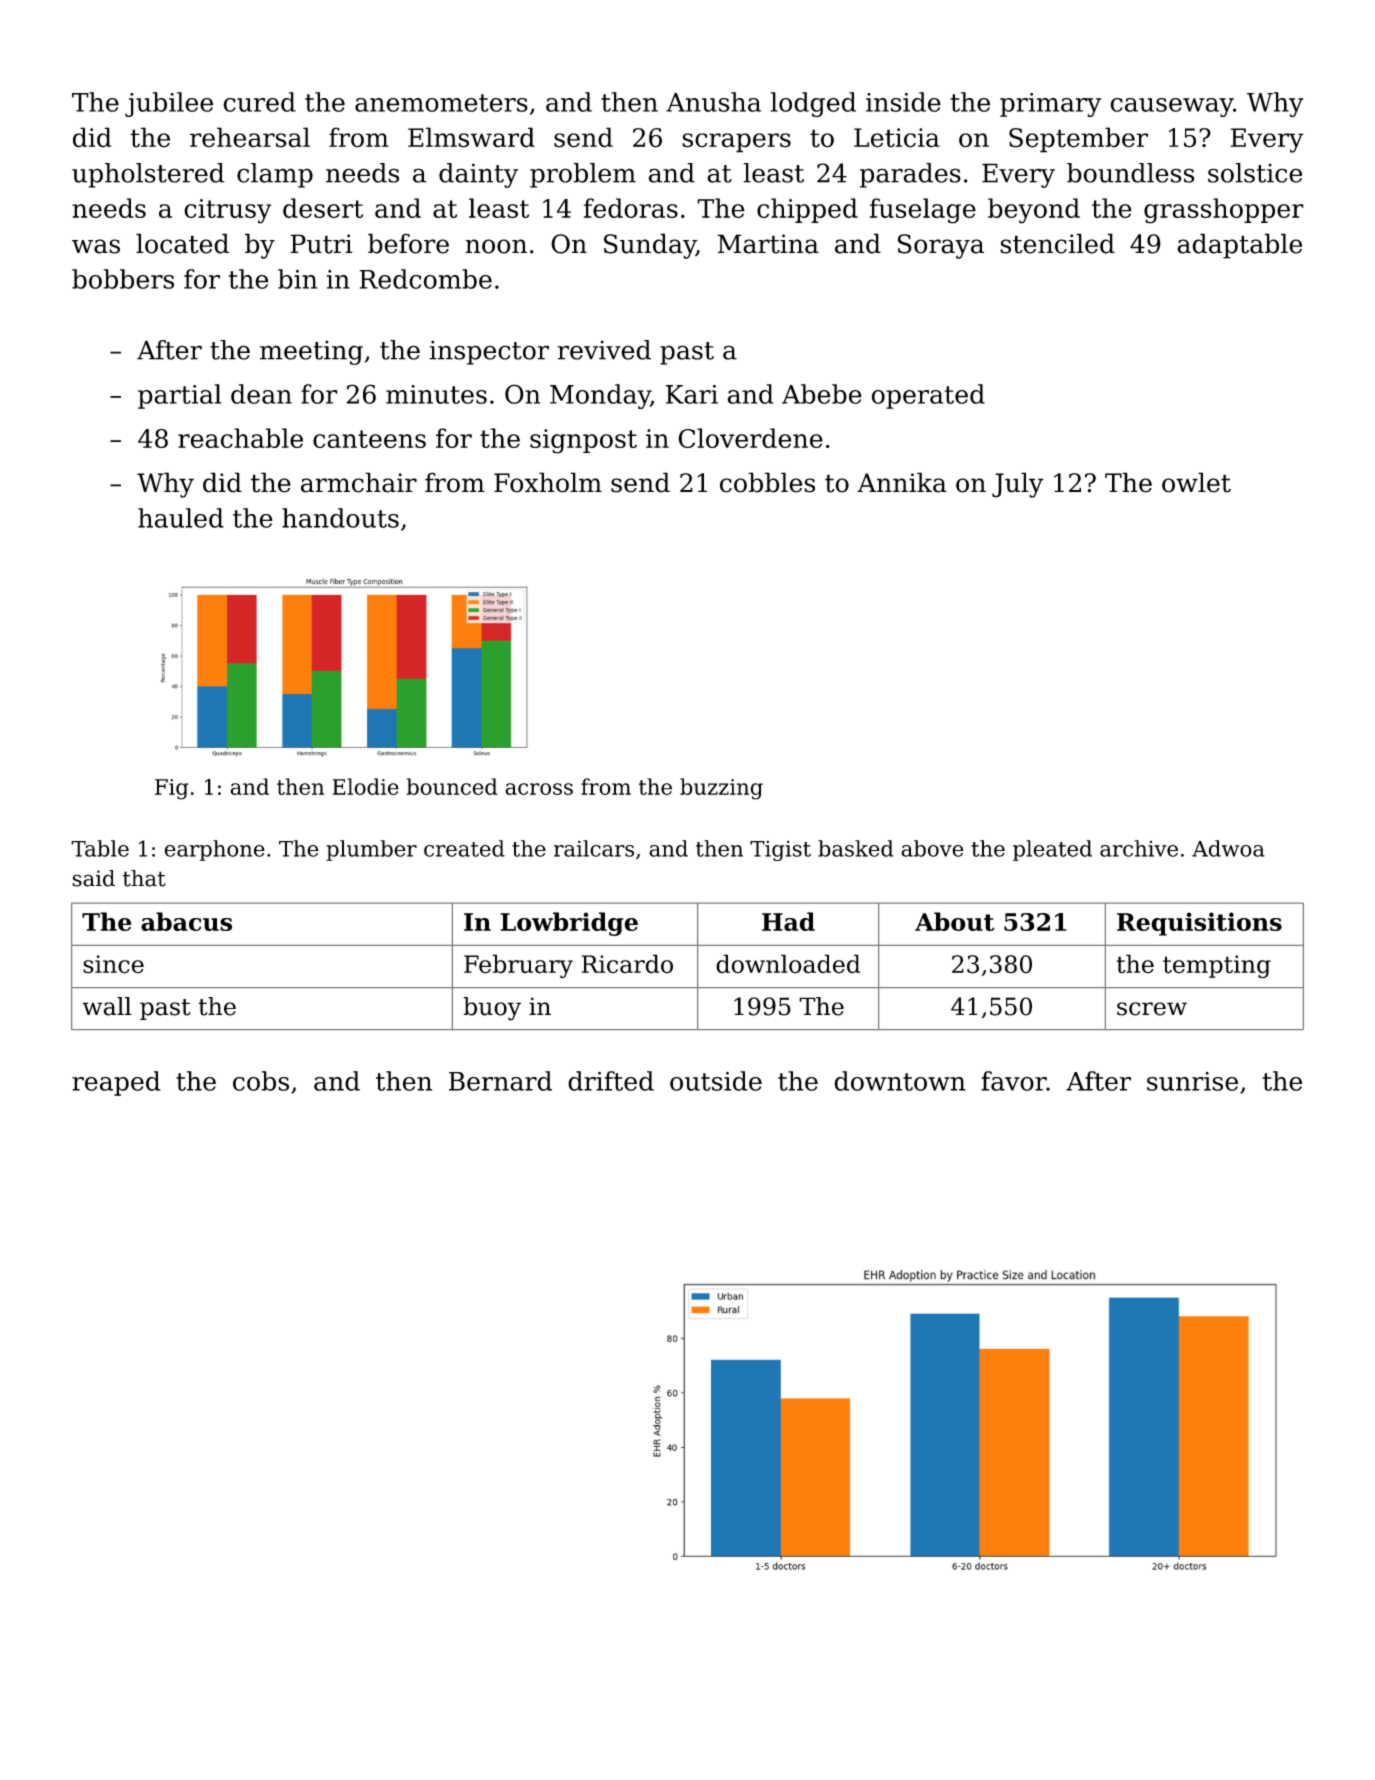 The height and width of the screenshot is (1780, 1375). Describe the element at coordinates (425, 279) in the screenshot. I see `Redcombe` at that location.
